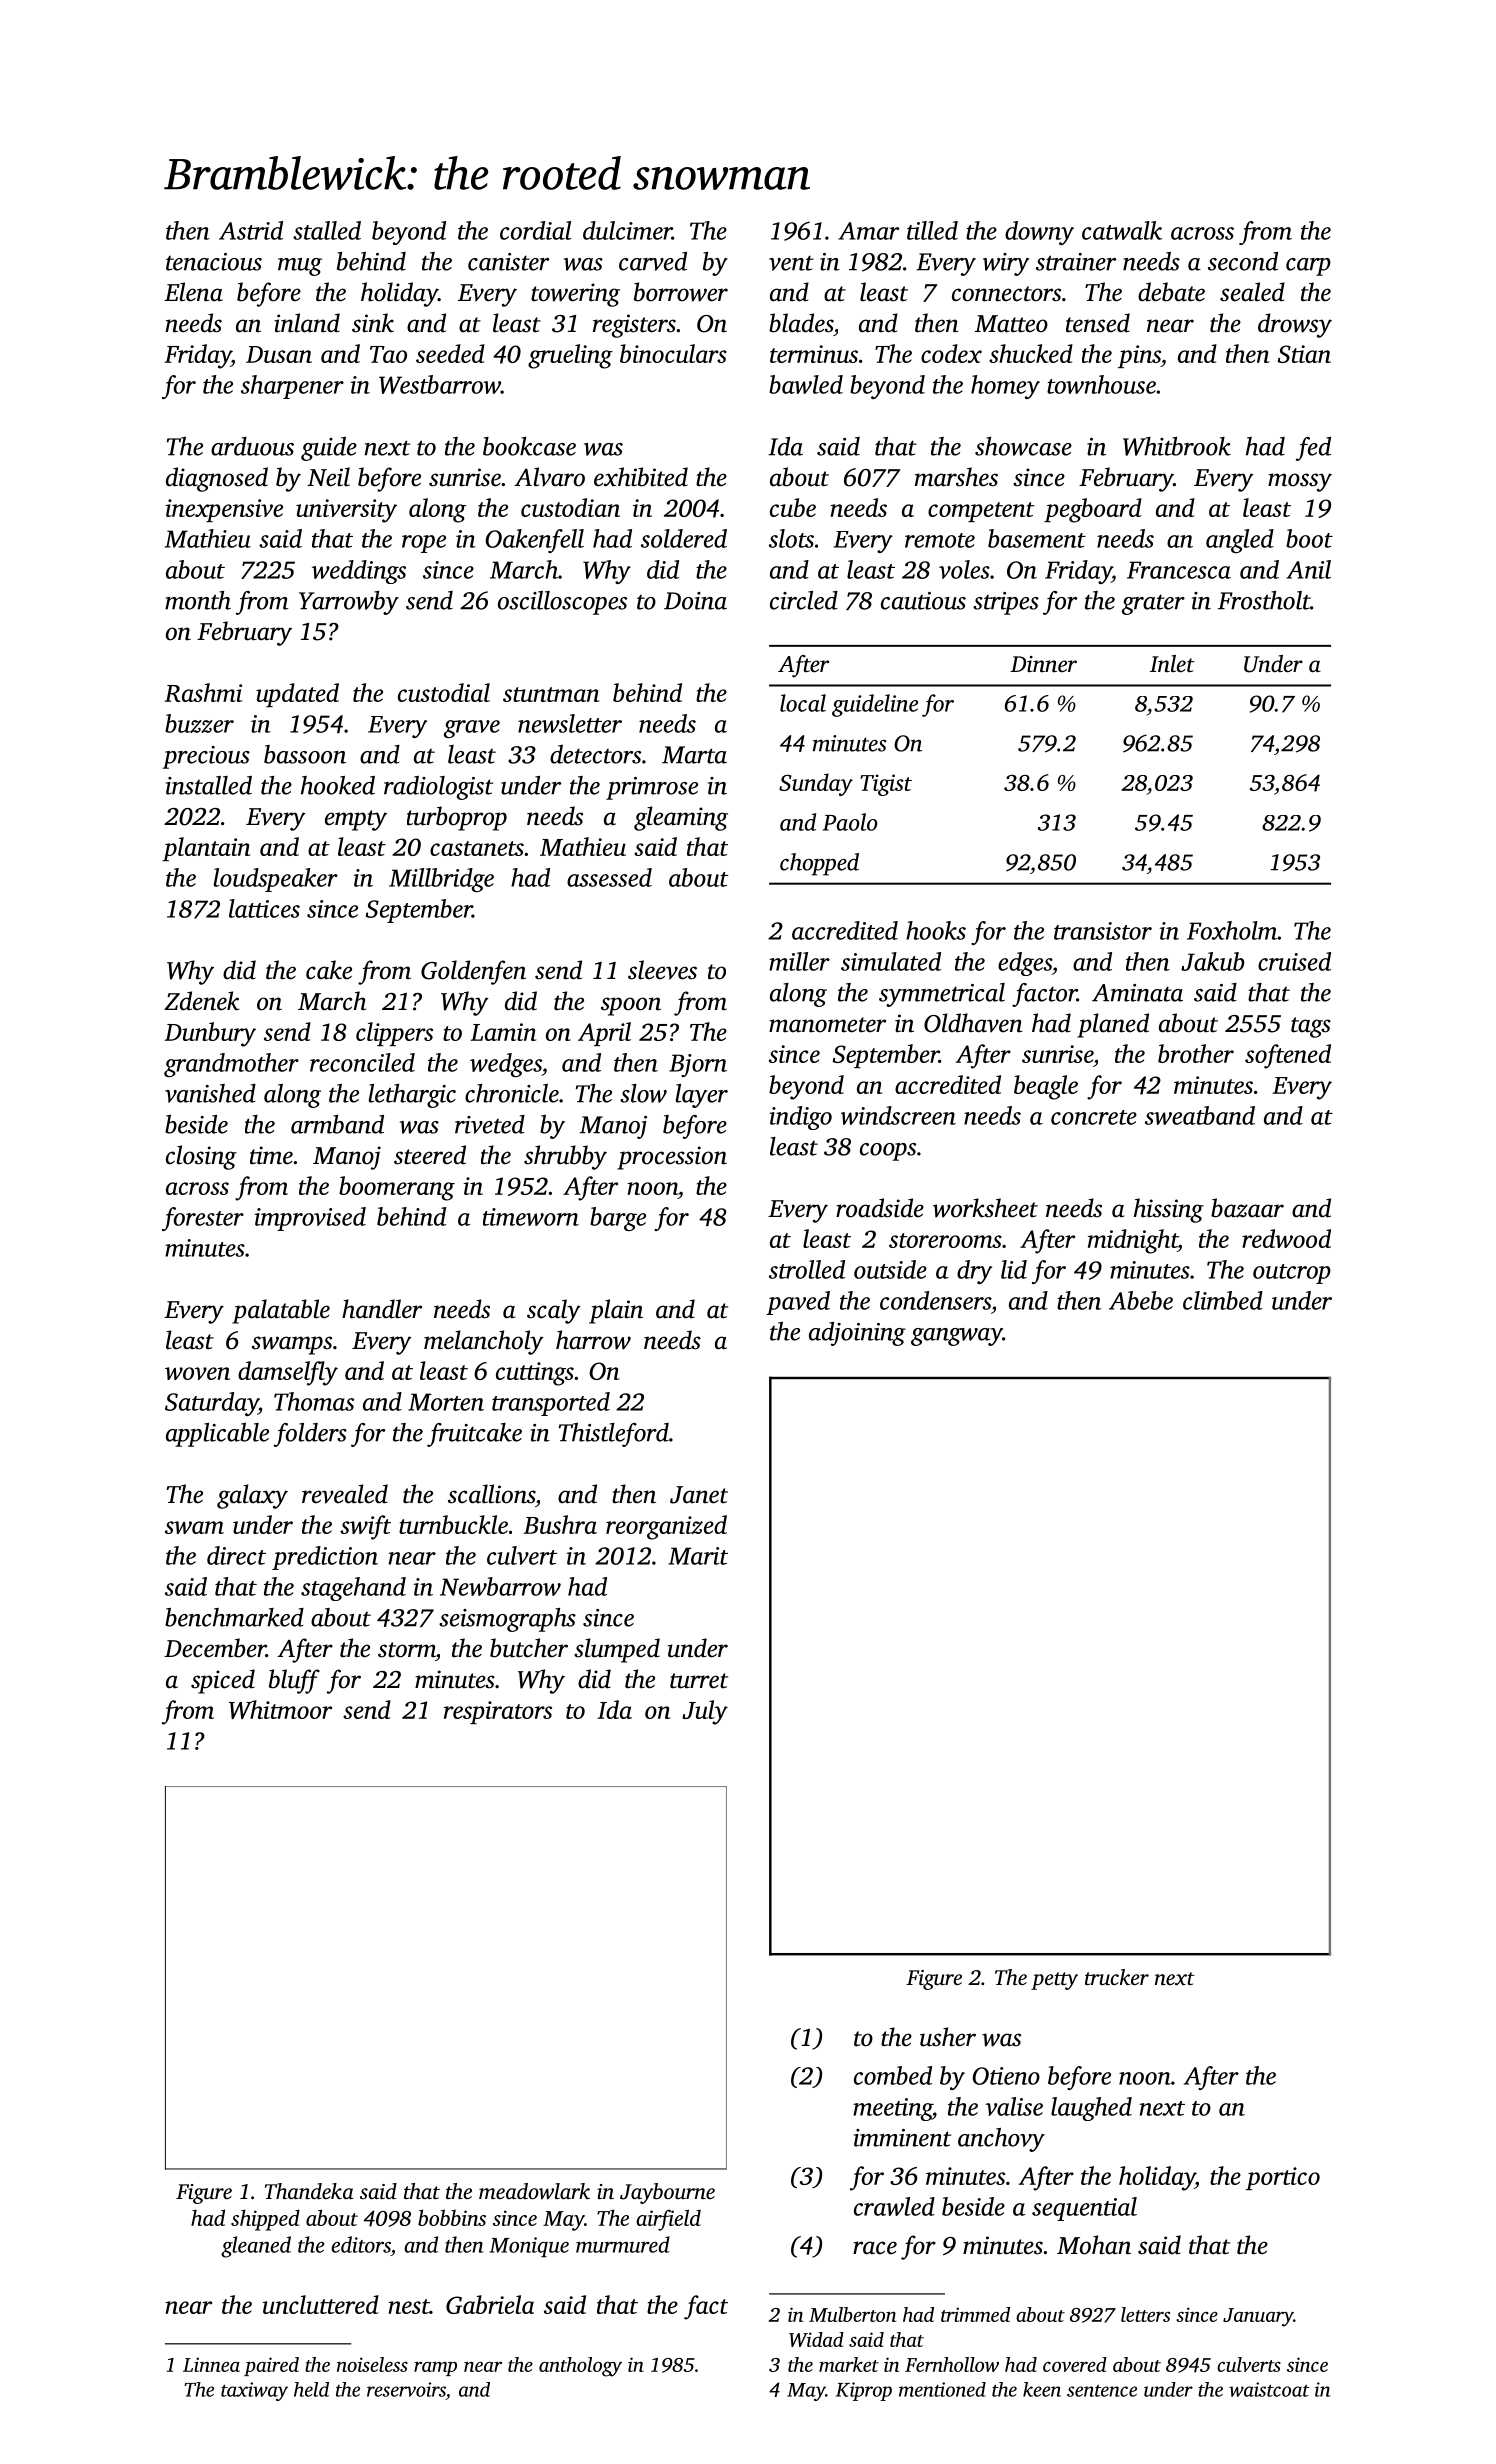  Describe the element at coordinates (252, 446) in the screenshot. I see `arduous` at that location.
